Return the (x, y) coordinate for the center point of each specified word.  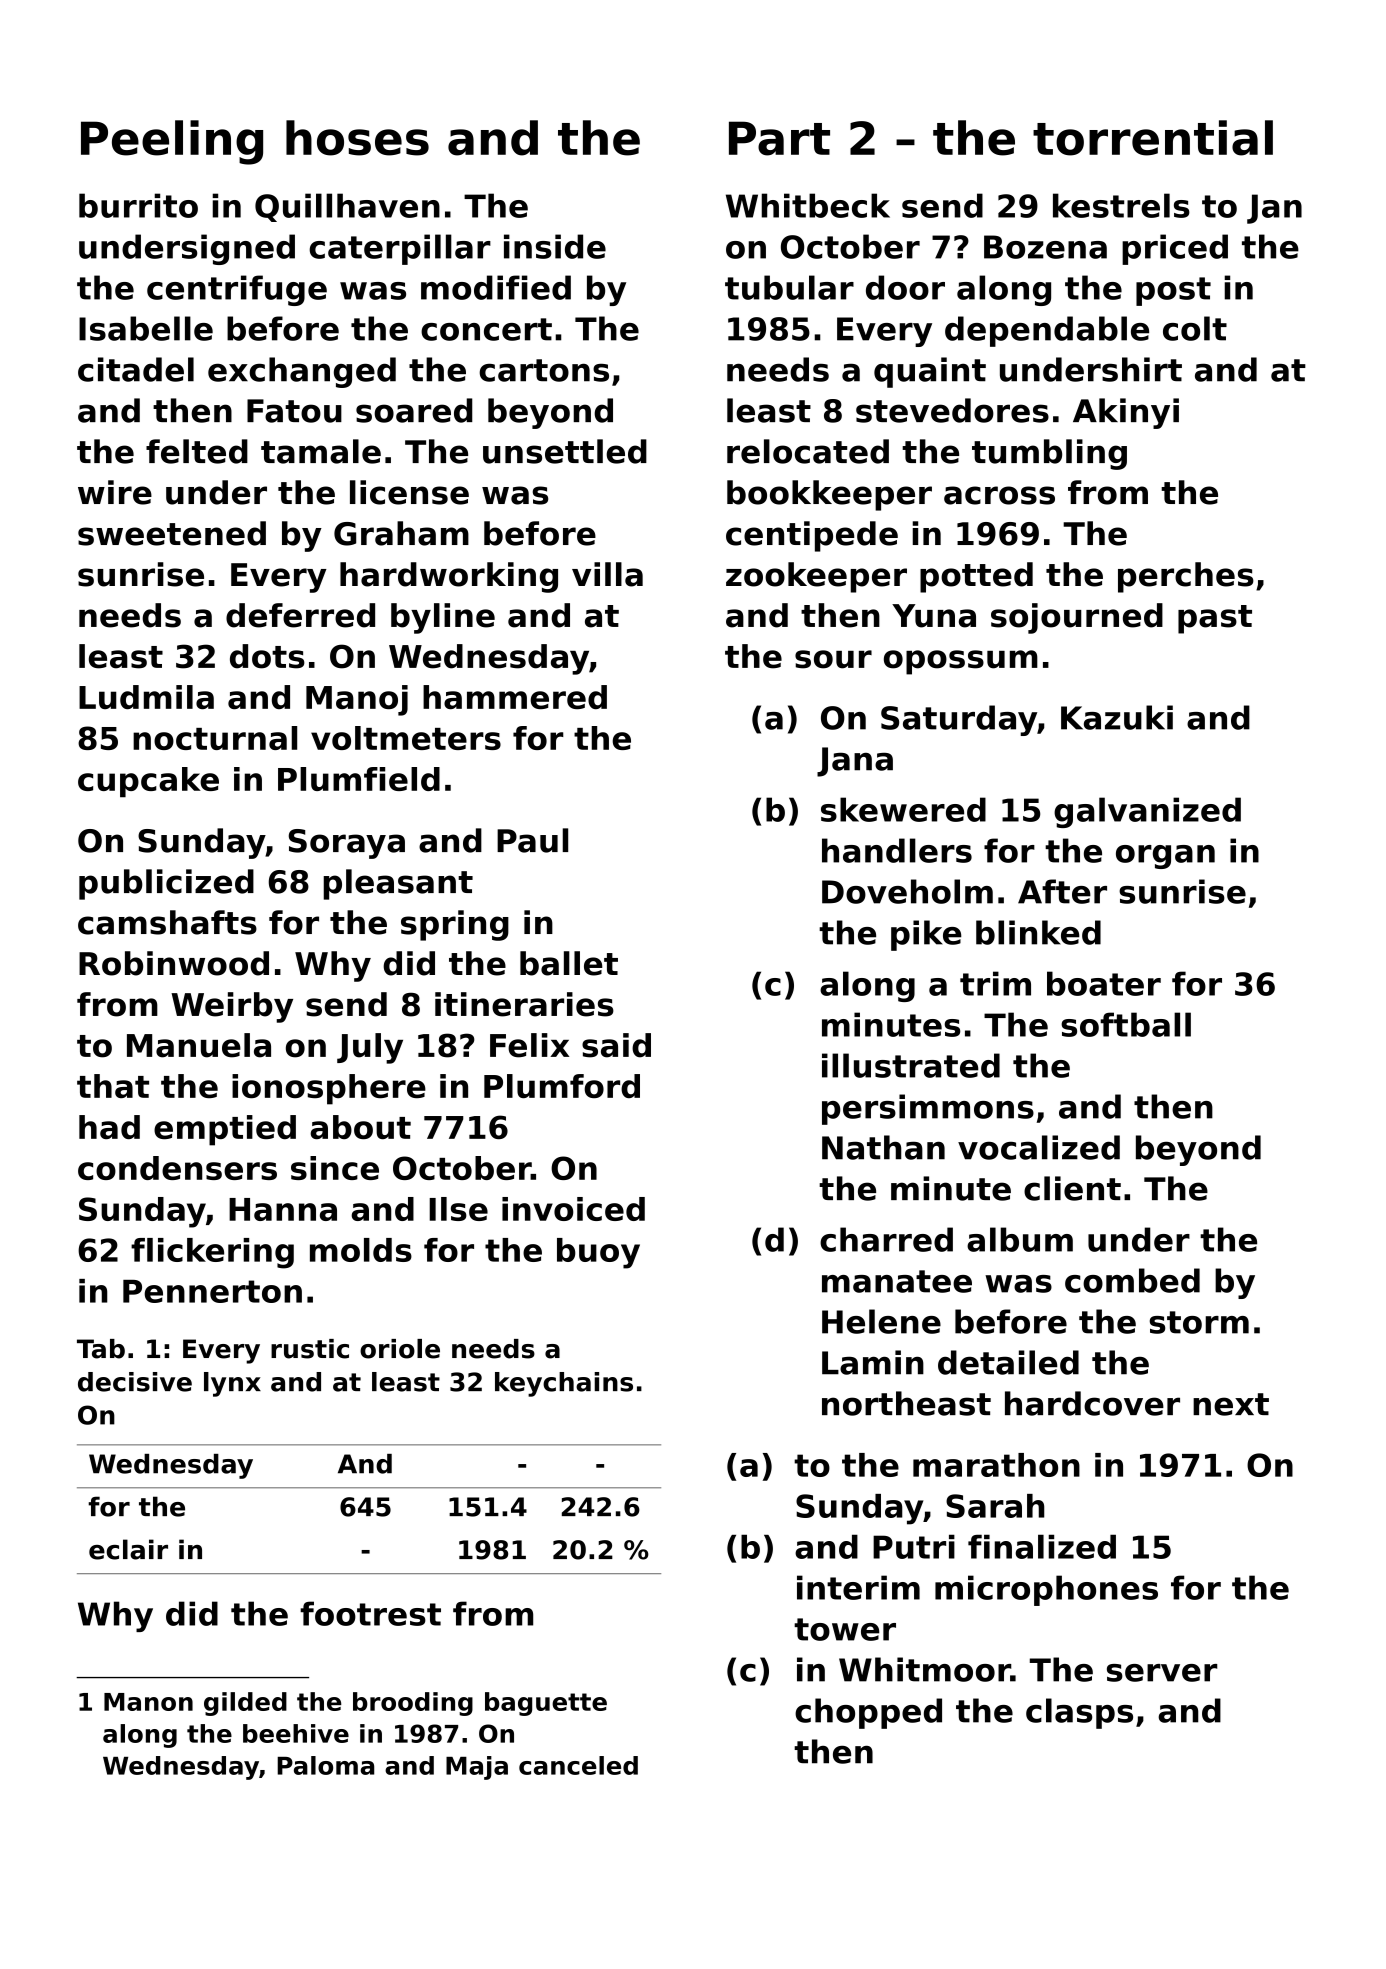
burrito (138, 205)
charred (886, 1239)
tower (845, 1629)
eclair (128, 1549)
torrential (1153, 138)
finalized (1042, 1546)
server (1162, 1673)
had (109, 1127)
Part (779, 138)
